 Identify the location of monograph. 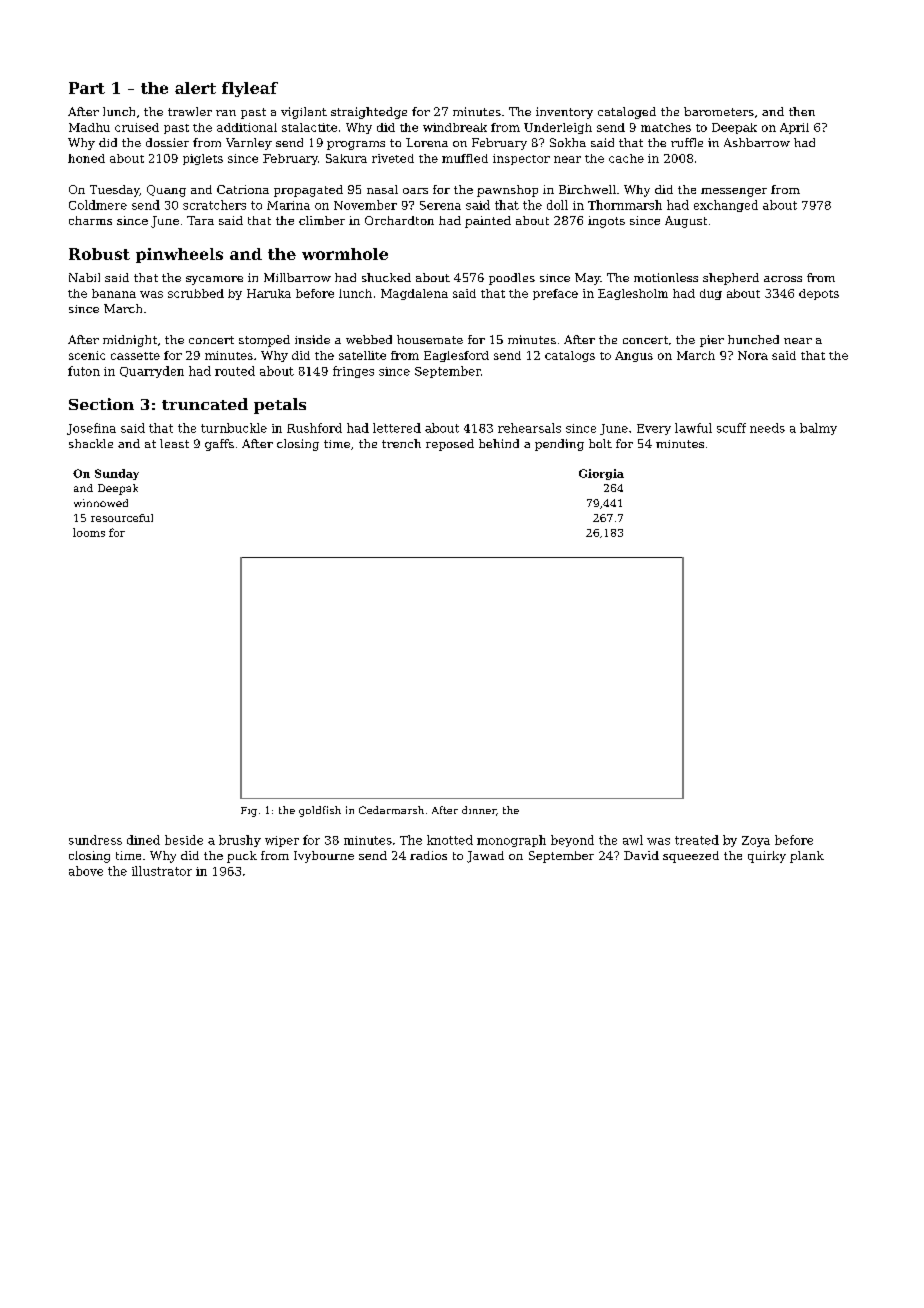
(511, 841).
